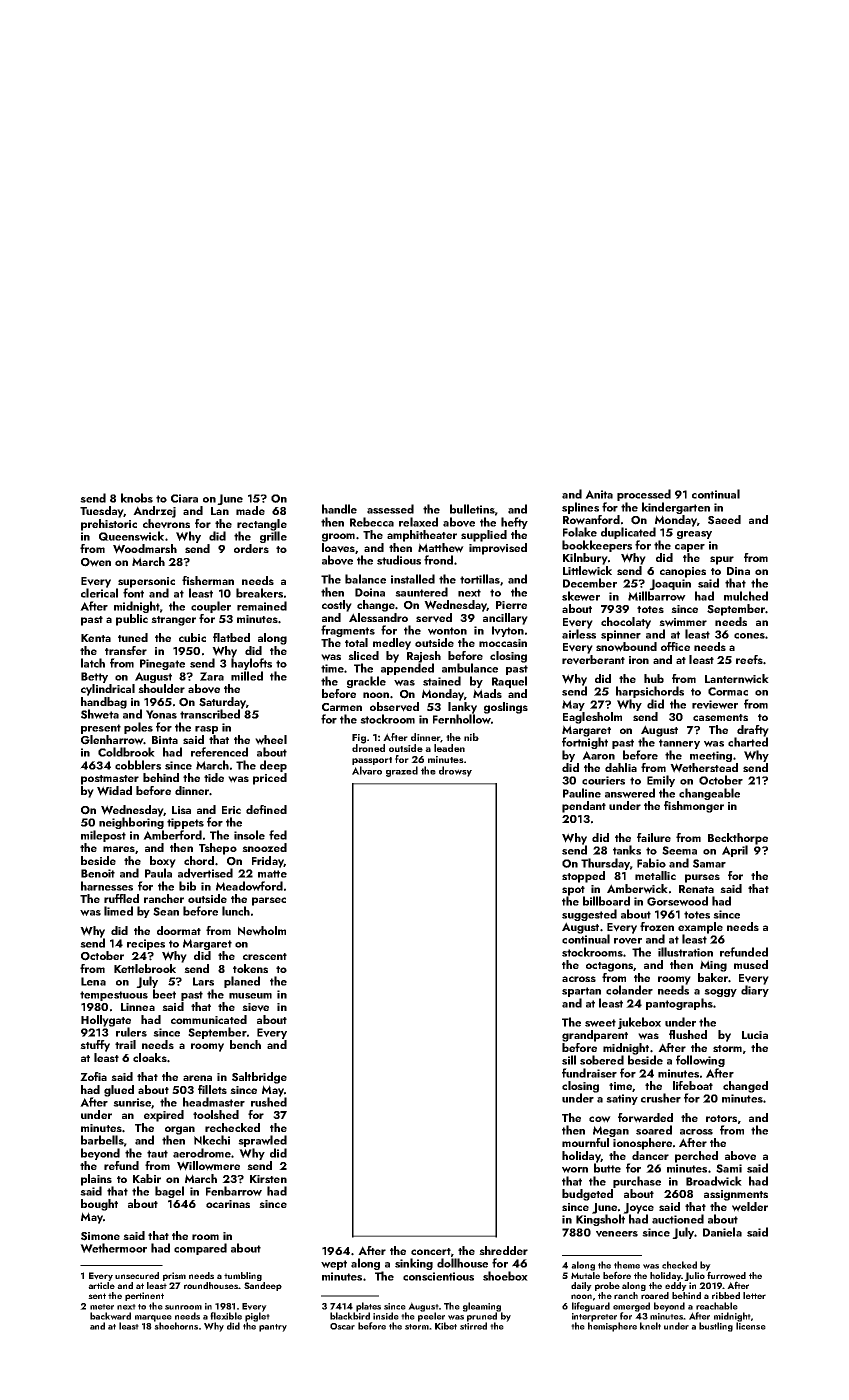  What do you see at coordinates (589, 915) in the screenshot?
I see `suggested` at bounding box center [589, 915].
